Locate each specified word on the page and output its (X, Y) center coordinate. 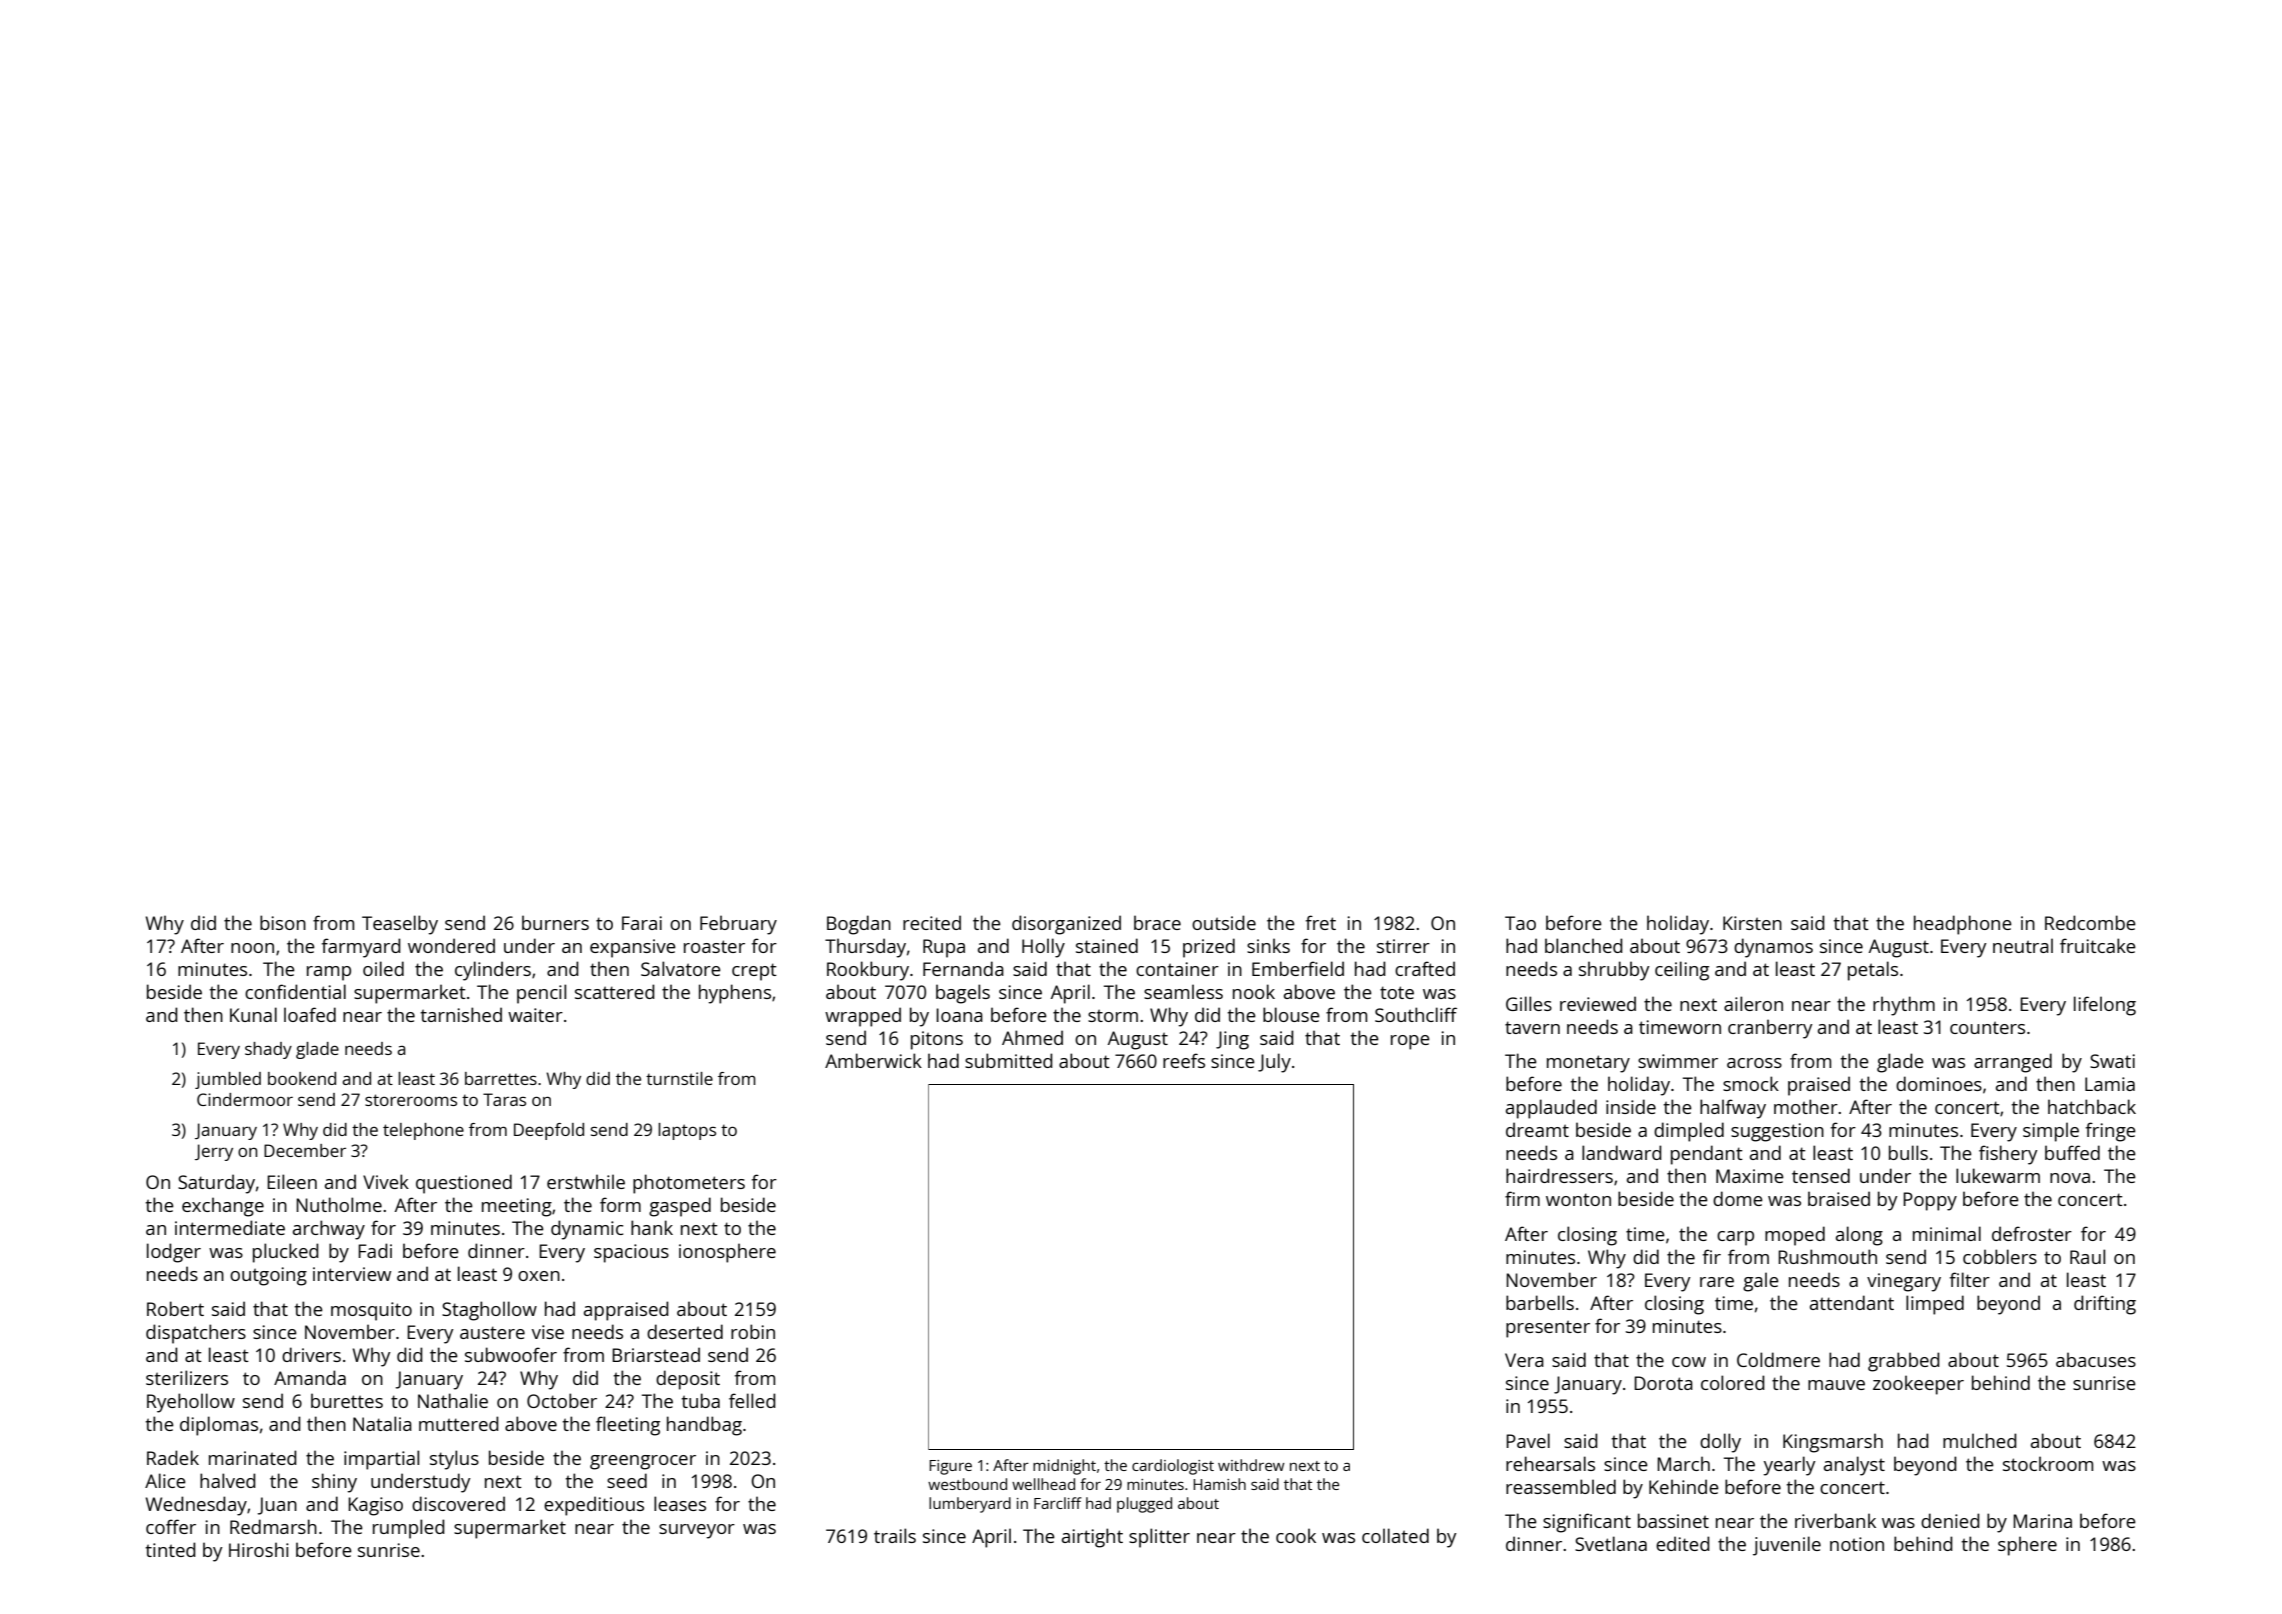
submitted (1009, 1060)
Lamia (2110, 1084)
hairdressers (1559, 1175)
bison (283, 922)
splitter (1159, 1538)
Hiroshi (259, 1549)
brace (1157, 922)
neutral (2023, 945)
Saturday (216, 1184)
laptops (687, 1131)
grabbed (1904, 1362)
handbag (704, 1426)
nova (2070, 1178)
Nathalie (453, 1400)
